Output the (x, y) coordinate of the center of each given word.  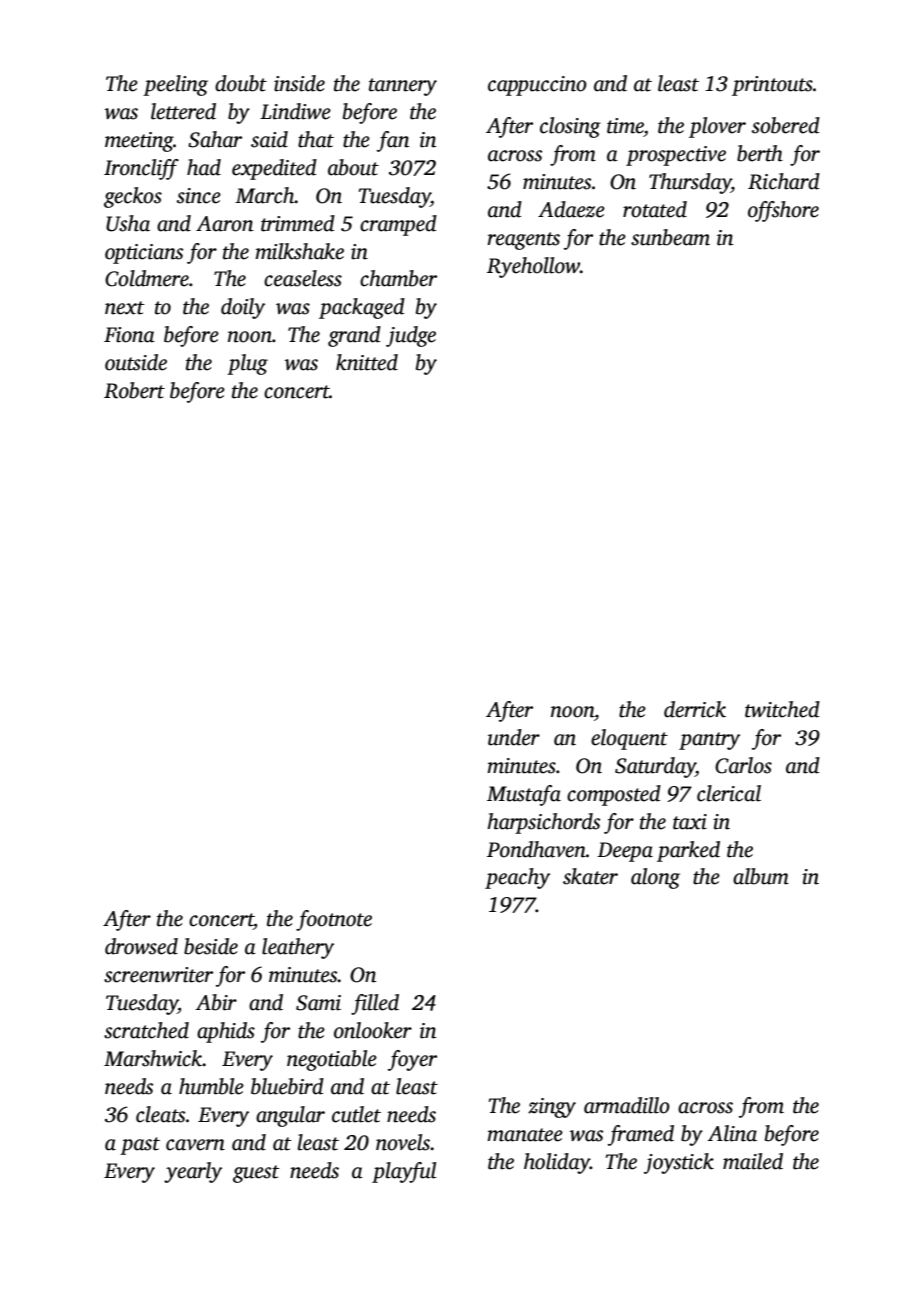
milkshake (299, 251)
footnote (334, 920)
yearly (193, 1172)
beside (211, 946)
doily (243, 308)
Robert (134, 390)
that (316, 139)
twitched (782, 709)
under (514, 737)
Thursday (690, 183)
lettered (183, 111)
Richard (784, 181)
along (655, 878)
